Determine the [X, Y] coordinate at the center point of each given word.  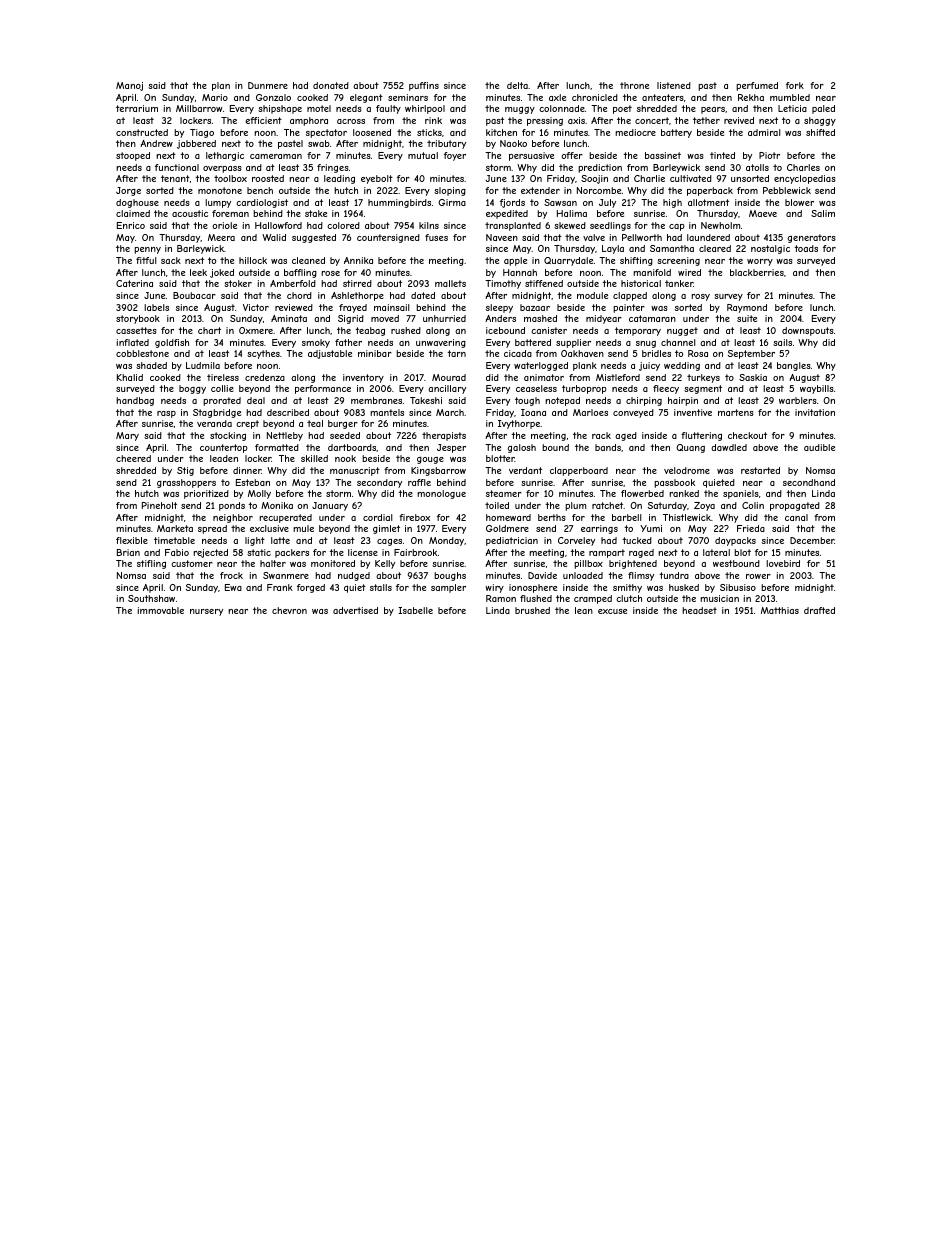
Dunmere [268, 85]
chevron [289, 610]
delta [517, 85]
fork [795, 85]
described [288, 412]
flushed [536, 598]
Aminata [289, 318]
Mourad [449, 377]
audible [819, 447]
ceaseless [536, 388]
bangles [794, 366]
